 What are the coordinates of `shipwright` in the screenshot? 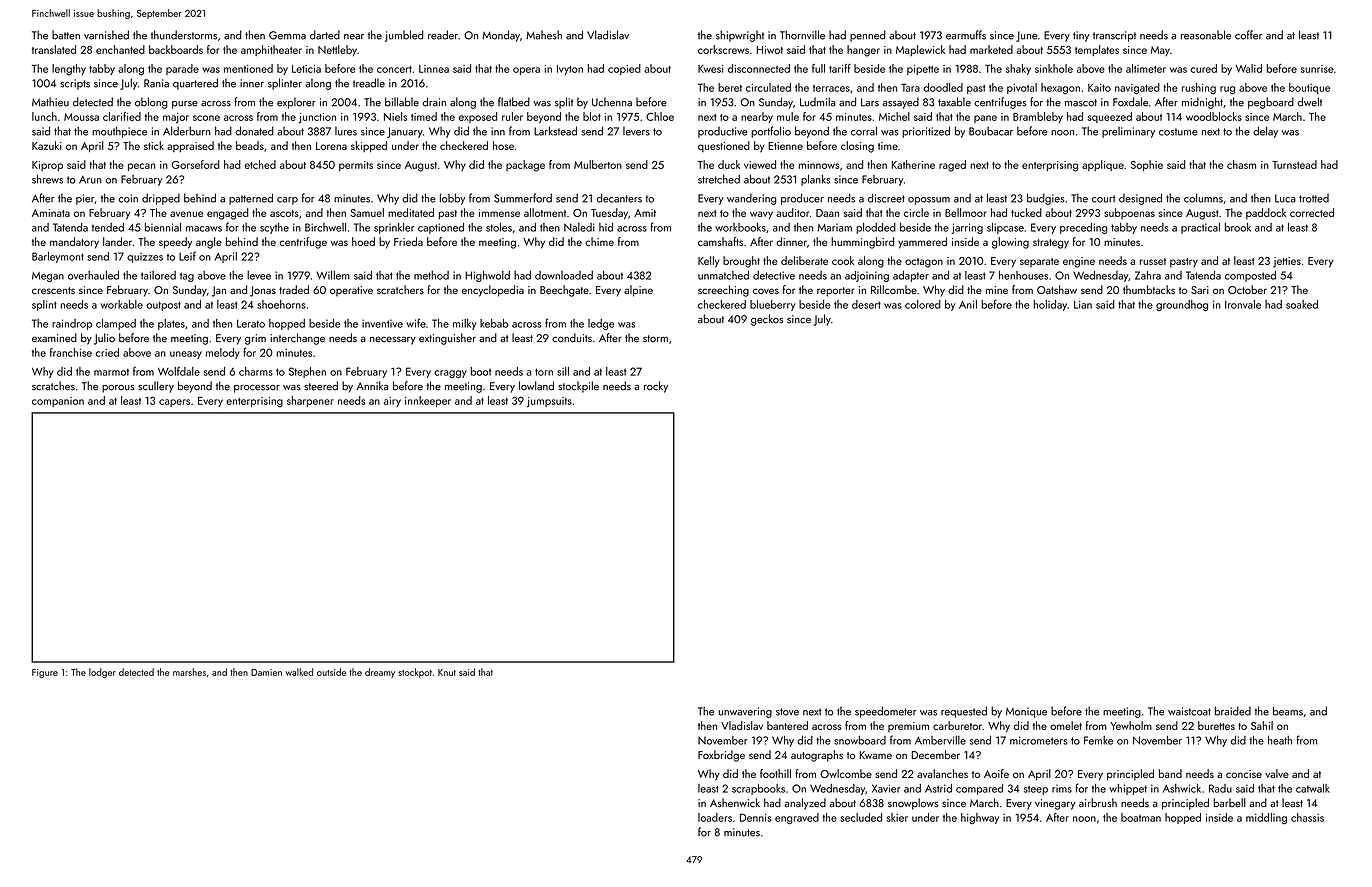 It's located at (740, 36).
